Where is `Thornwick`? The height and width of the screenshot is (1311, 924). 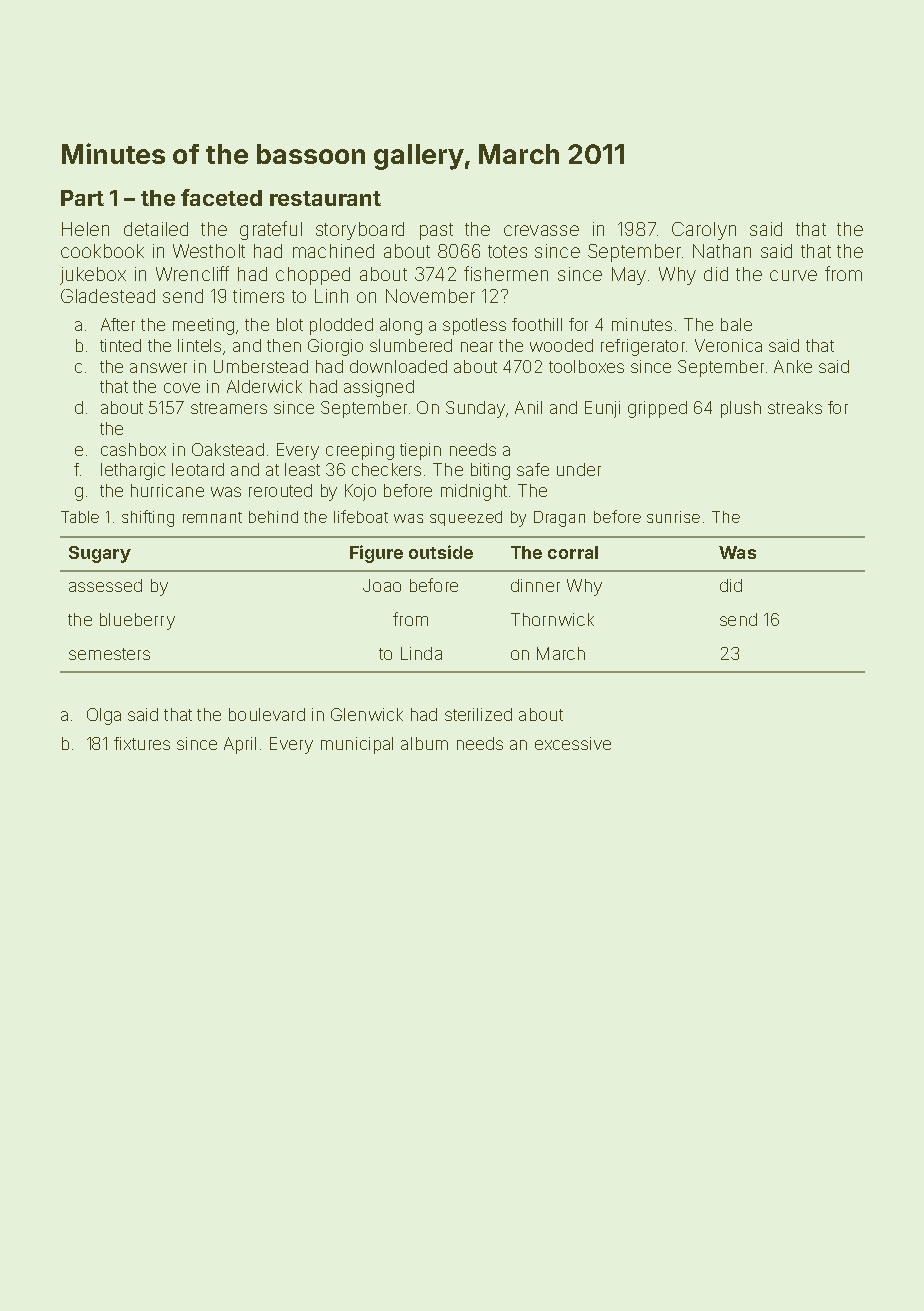 Thornwick is located at coordinates (552, 619).
